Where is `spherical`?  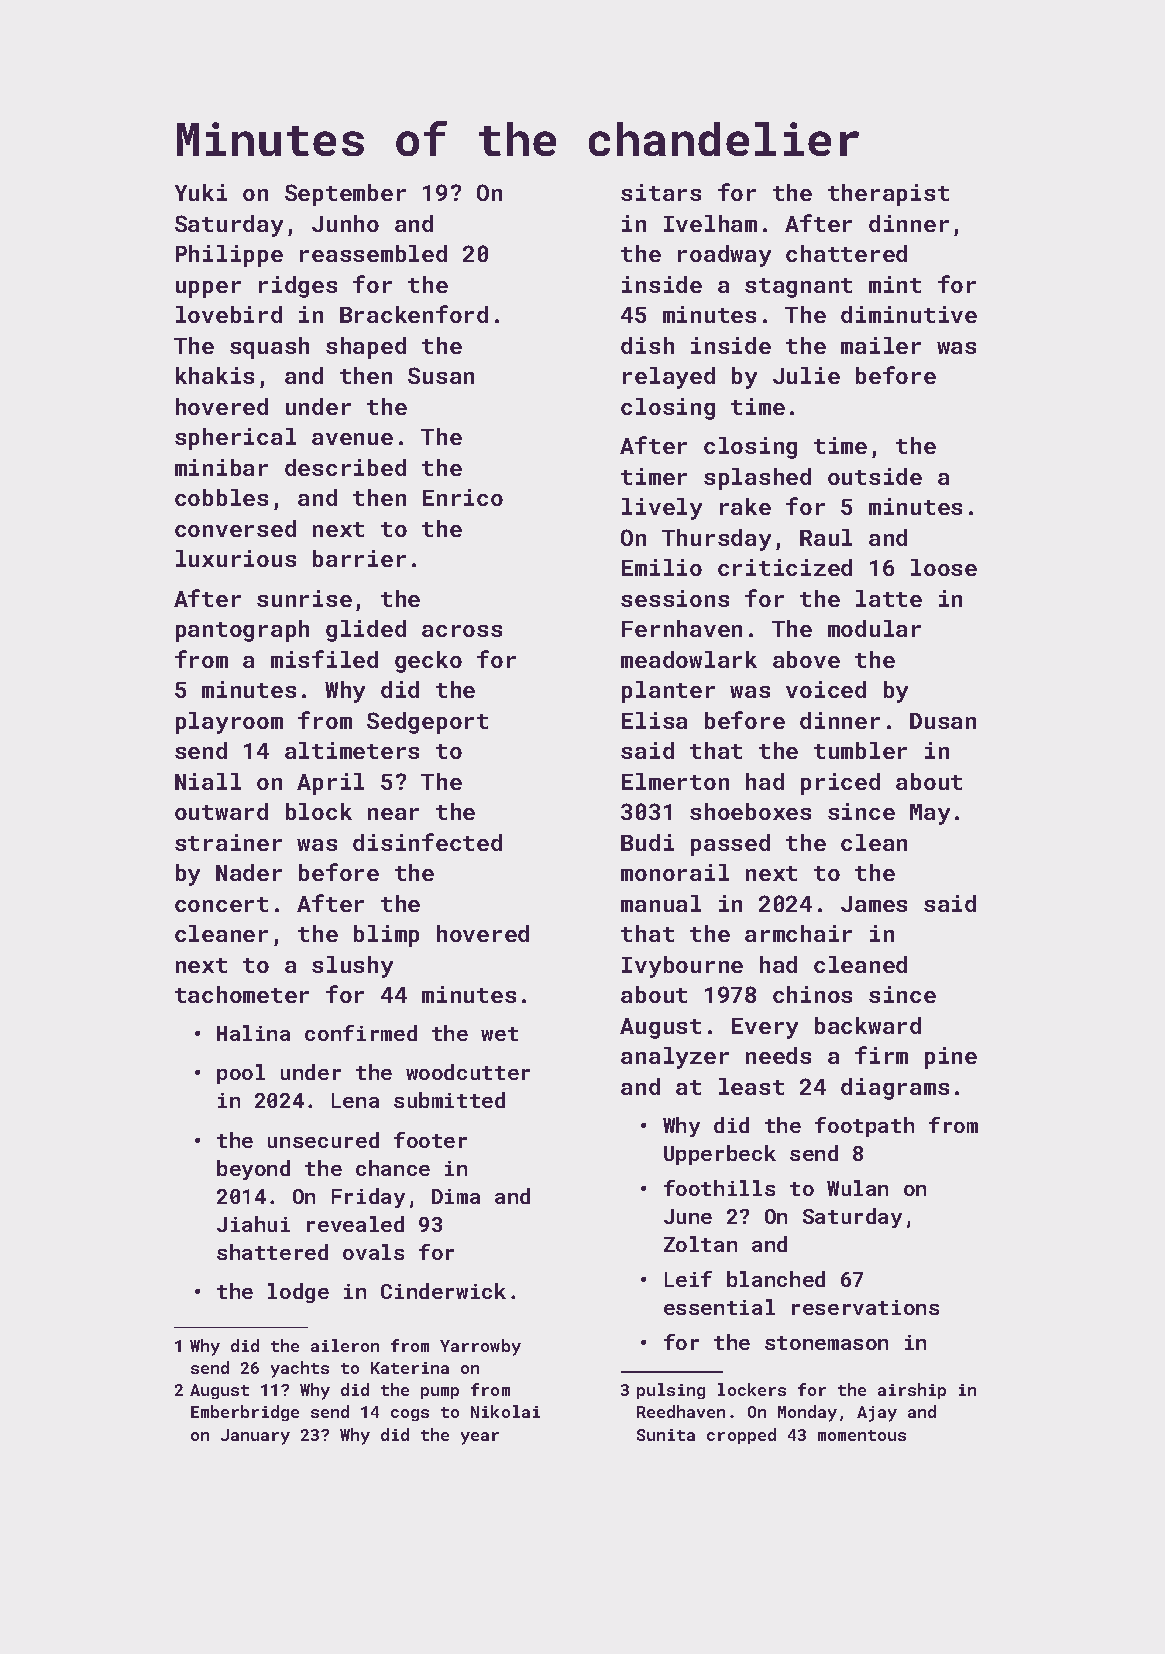
spherical is located at coordinates (235, 439).
